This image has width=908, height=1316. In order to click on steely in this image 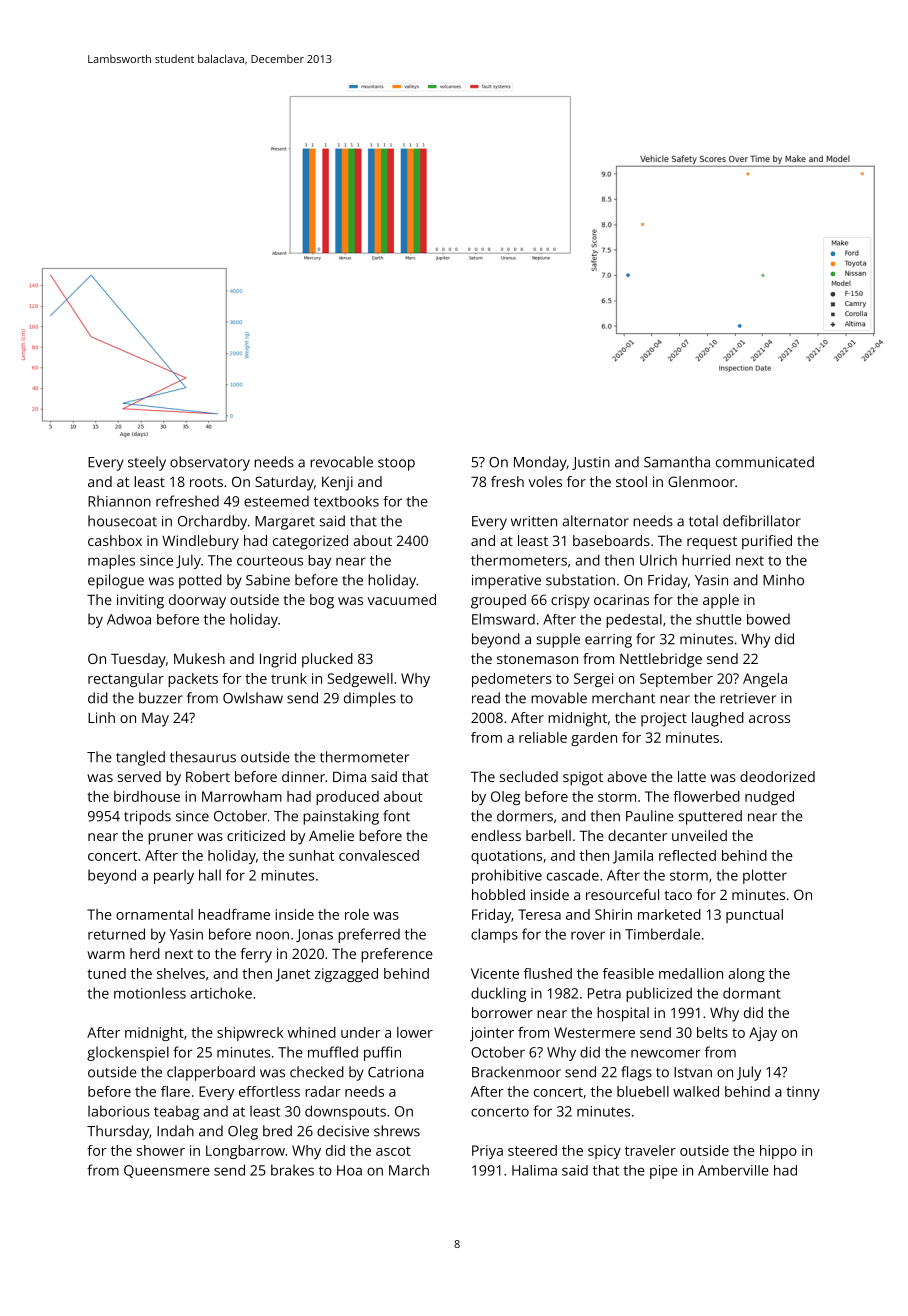, I will do `click(147, 463)`.
